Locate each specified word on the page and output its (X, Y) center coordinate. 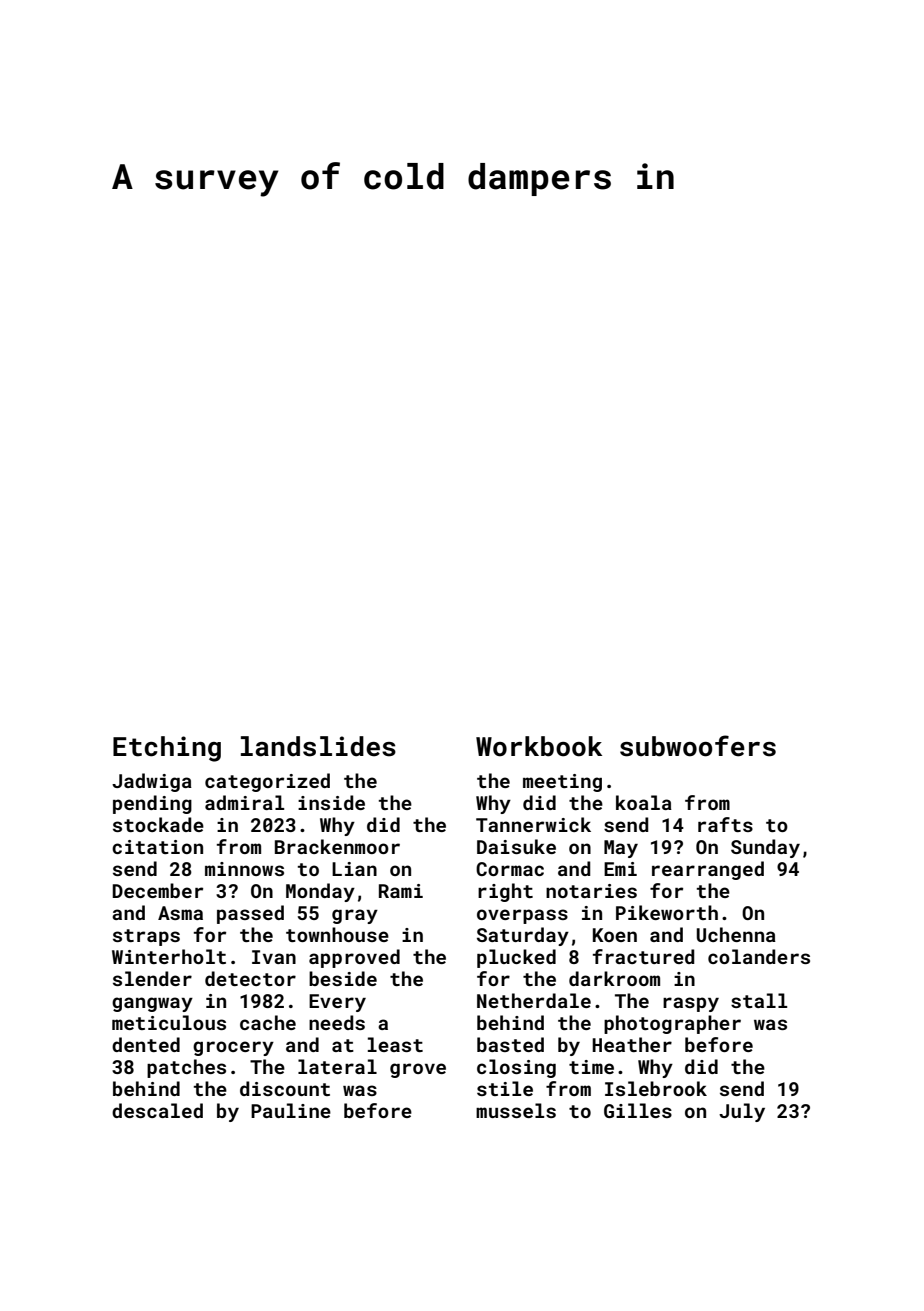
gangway (152, 1004)
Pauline (291, 1110)
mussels (516, 1110)
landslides (318, 746)
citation (157, 847)
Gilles (638, 1110)
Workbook (539, 746)
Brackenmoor (337, 846)
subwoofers (698, 746)
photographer (672, 1024)
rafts (725, 824)
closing (516, 1068)
